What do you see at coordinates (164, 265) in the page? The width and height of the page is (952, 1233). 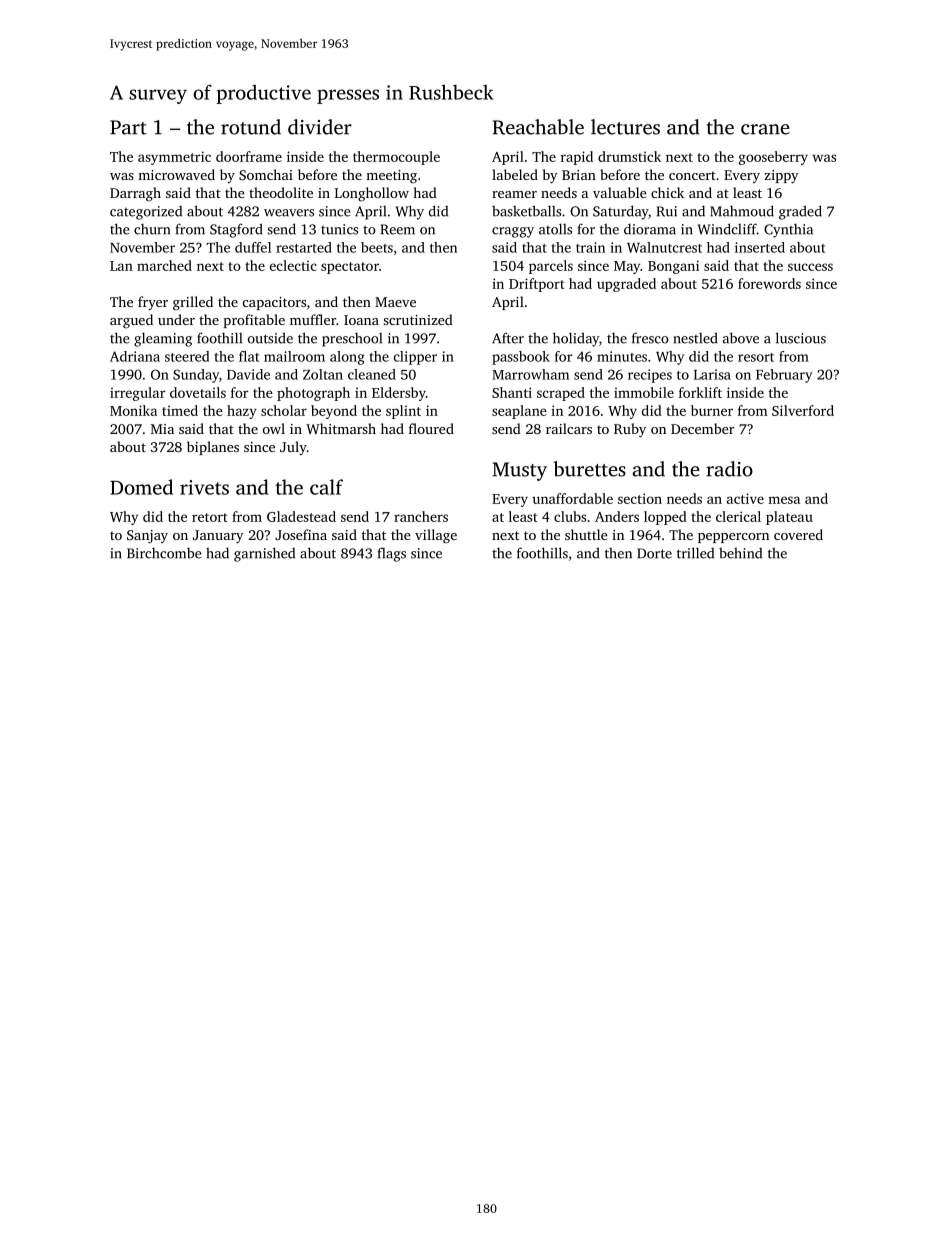 I see `marched` at bounding box center [164, 265].
